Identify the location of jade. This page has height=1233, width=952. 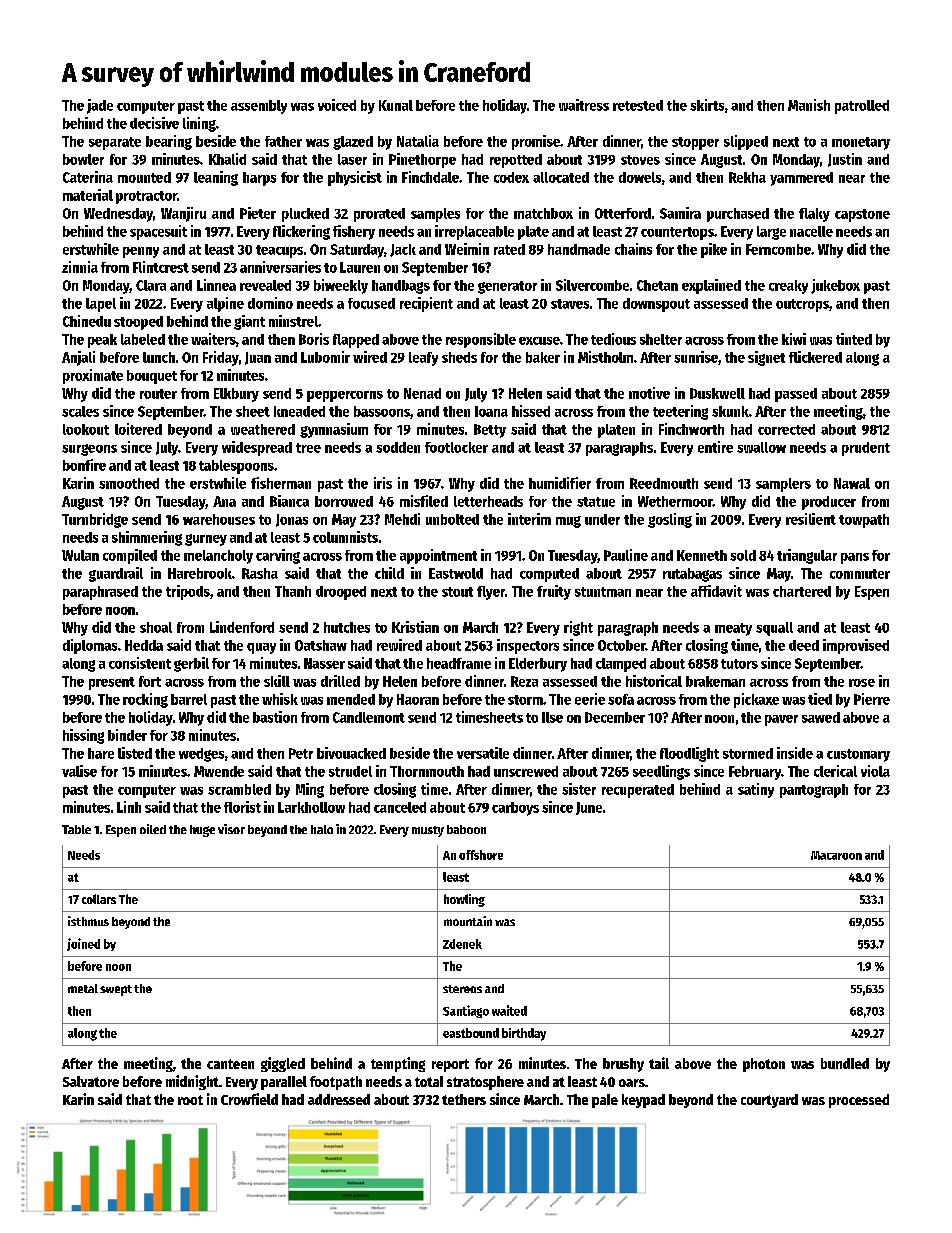
(100, 106).
